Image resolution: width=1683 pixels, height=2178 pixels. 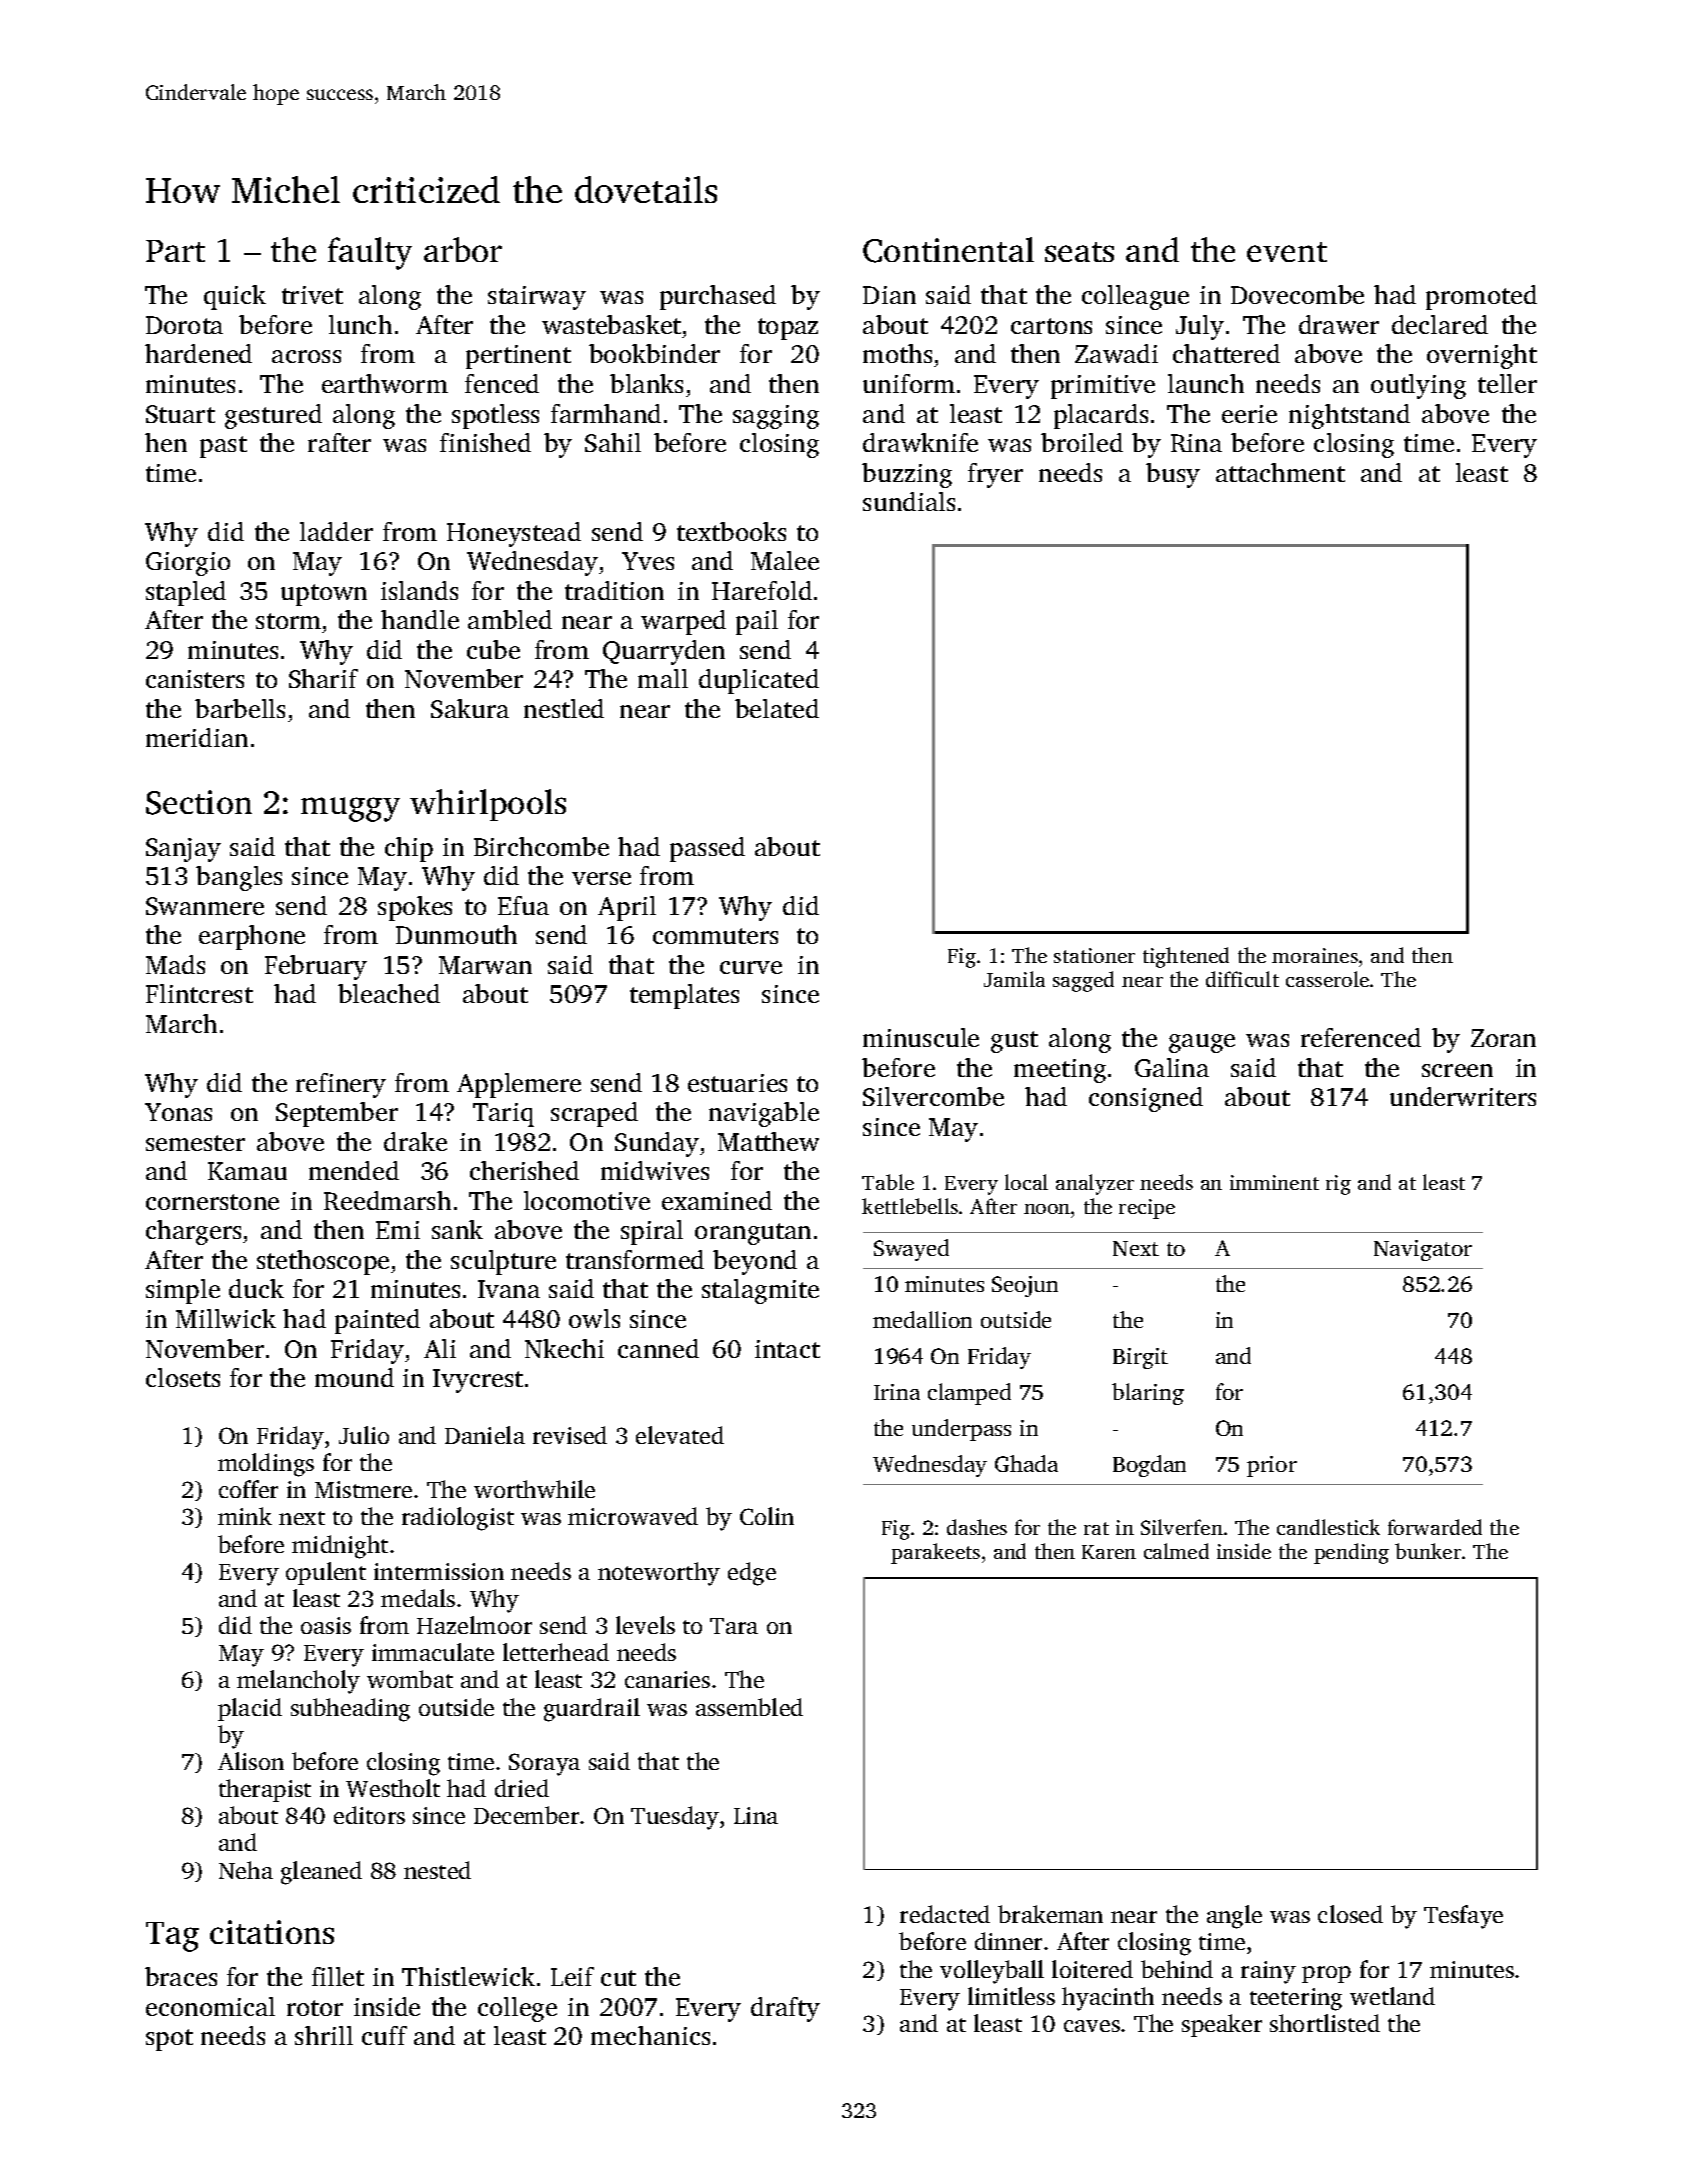 What do you see at coordinates (350, 1710) in the image?
I see `subheading` at bounding box center [350, 1710].
